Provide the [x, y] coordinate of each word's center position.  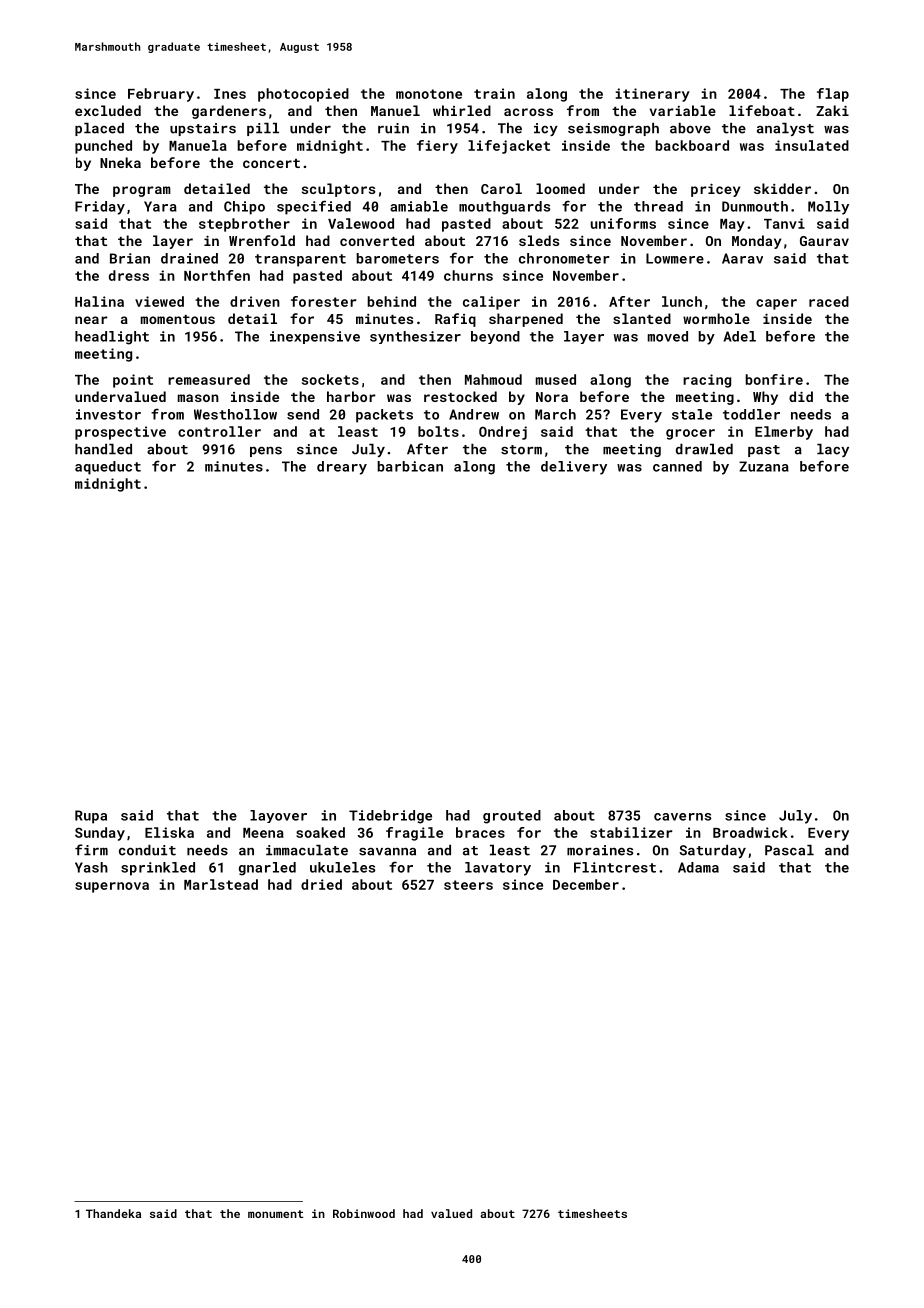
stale [692, 414]
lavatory [498, 869]
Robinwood [364, 1213]
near [91, 320]
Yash [91, 867]
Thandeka [113, 1213]
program [142, 191]
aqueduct [108, 468]
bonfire [774, 379]
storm [521, 450]
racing [707, 381]
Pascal [789, 850]
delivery [574, 468]
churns [468, 275]
